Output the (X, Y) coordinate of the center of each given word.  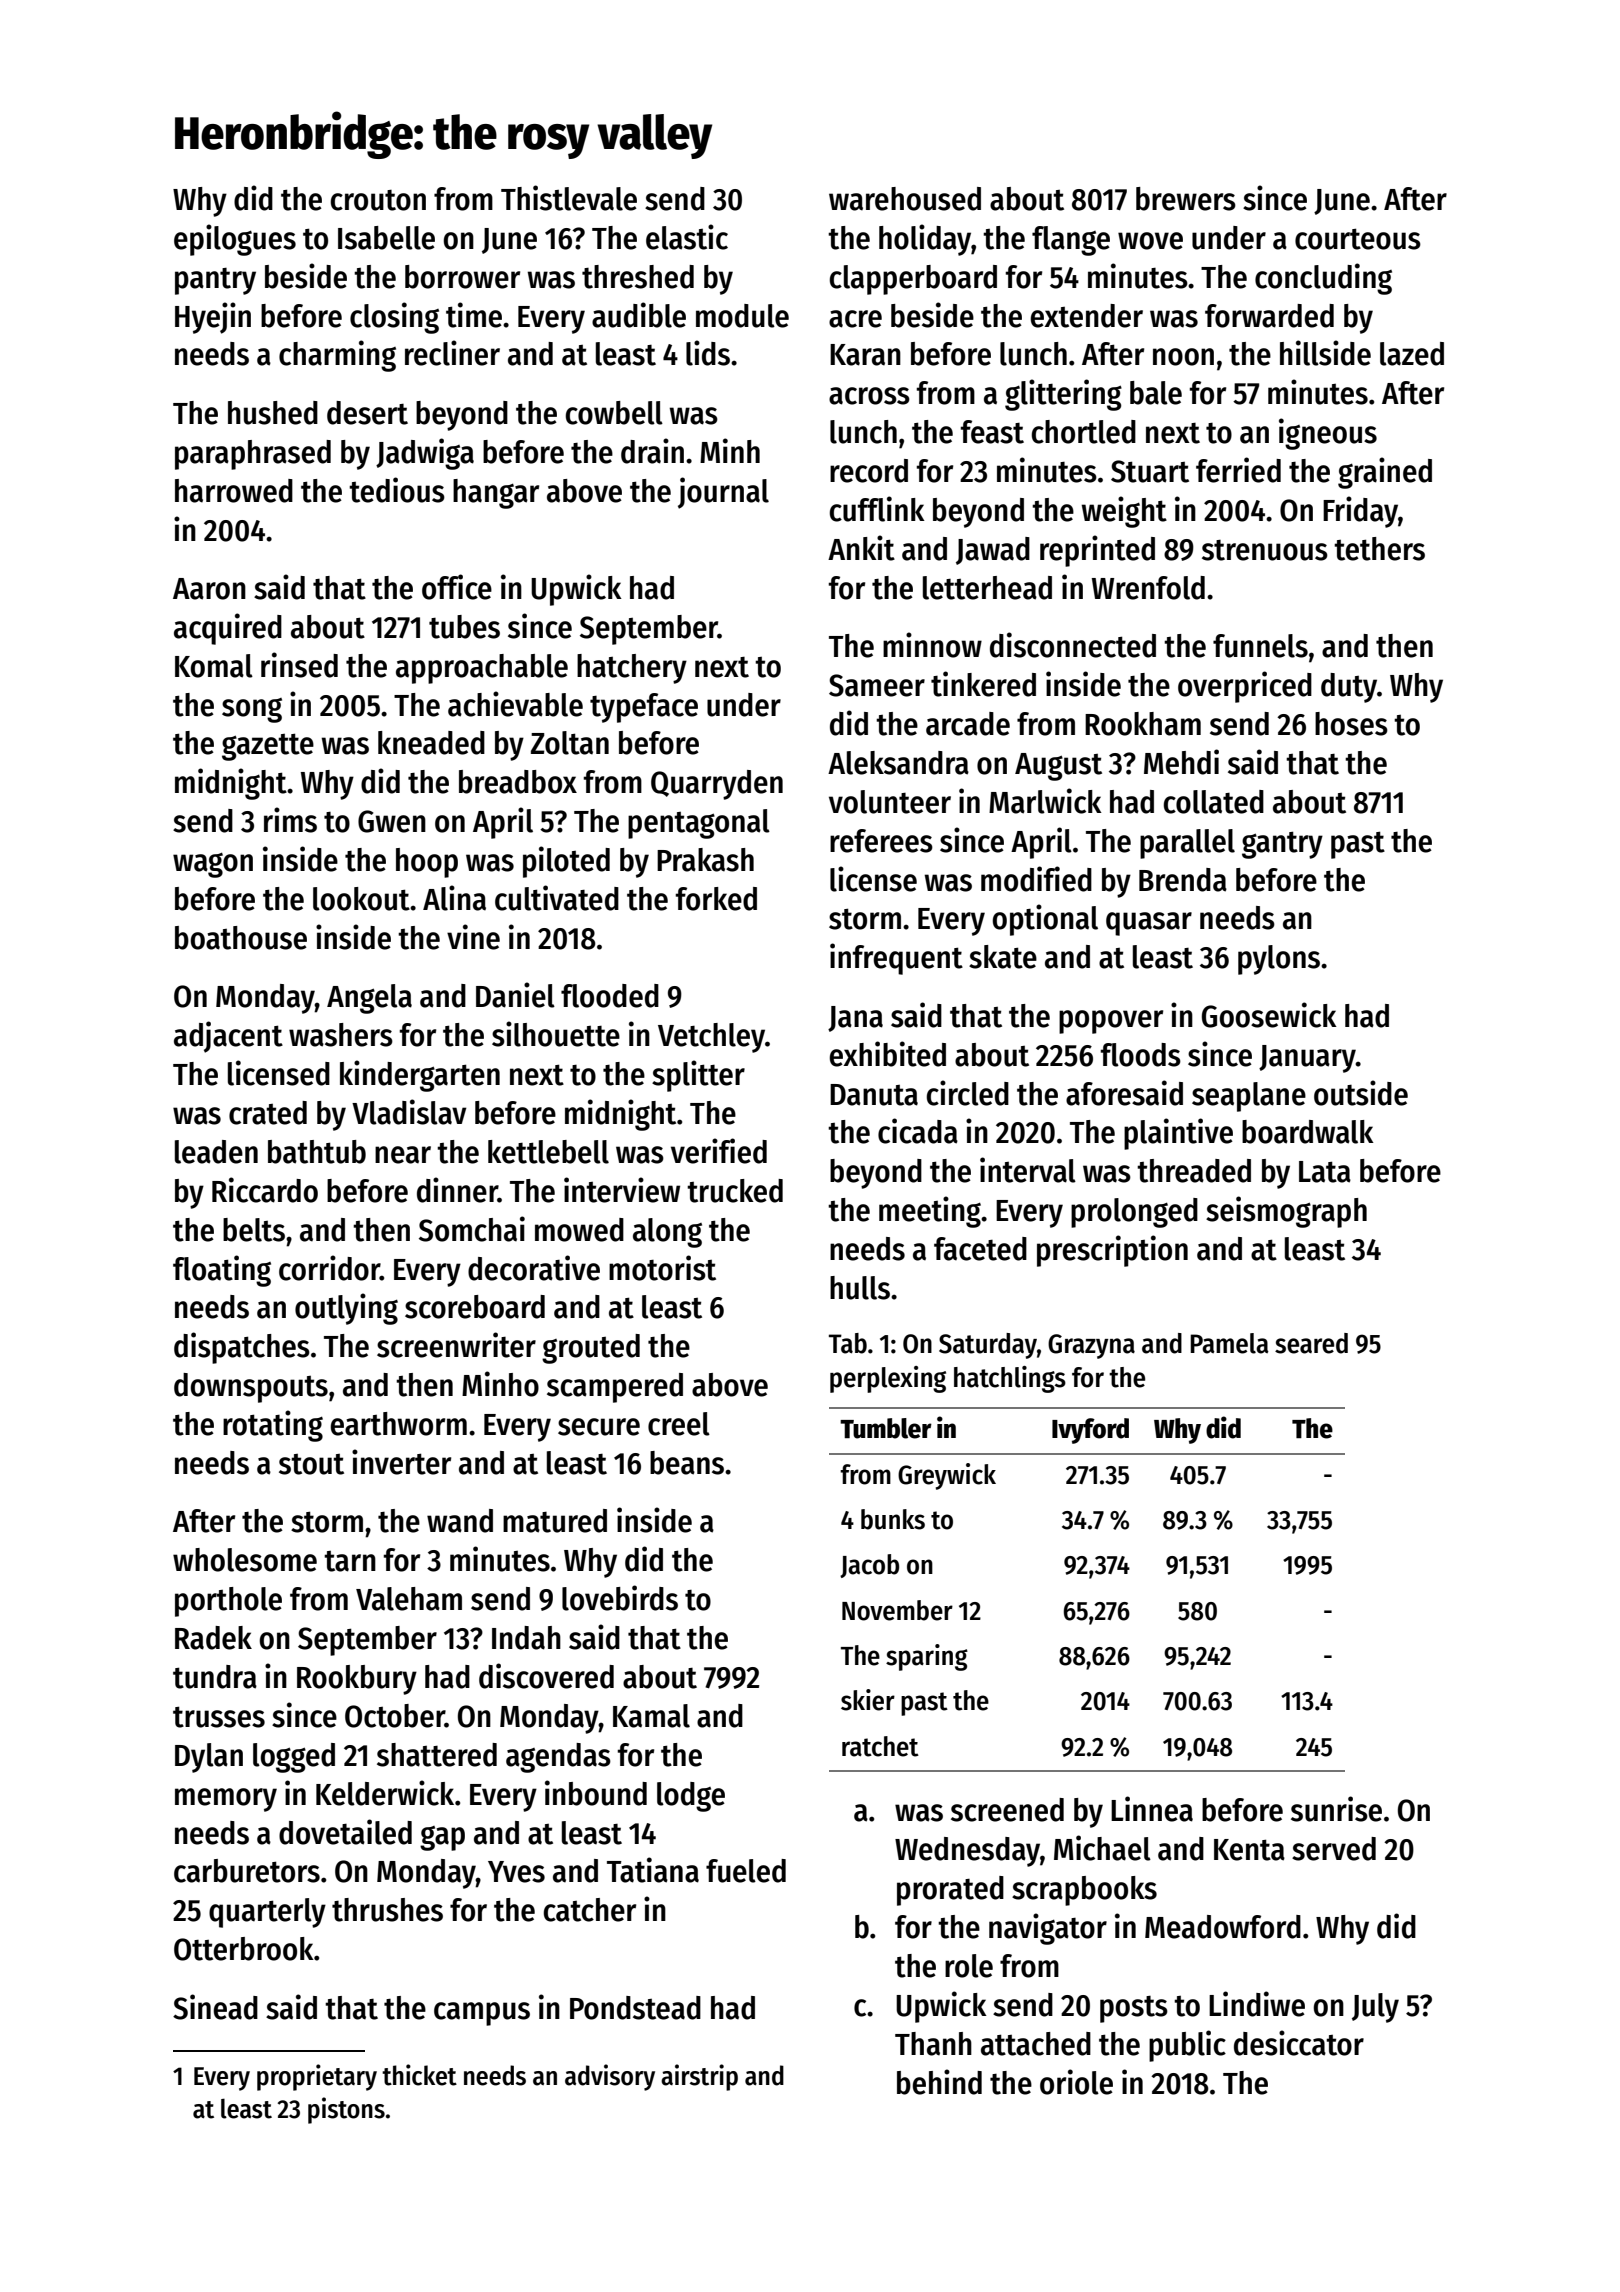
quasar (1149, 924)
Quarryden (717, 785)
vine (473, 937)
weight (1124, 512)
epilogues (235, 240)
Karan (865, 355)
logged (294, 1758)
